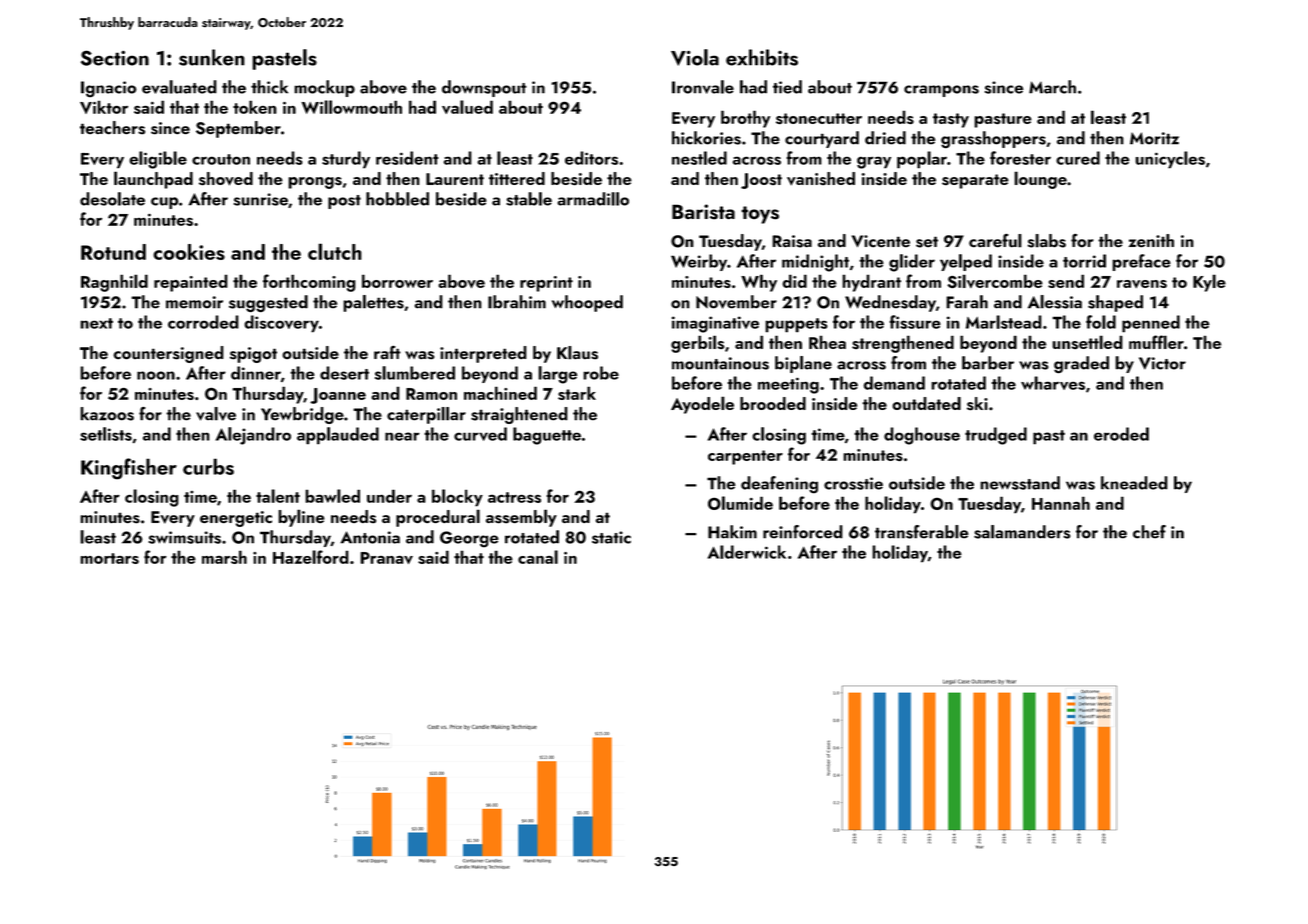 The width and height of the screenshot is (1308, 924). What do you see at coordinates (762, 57) in the screenshot?
I see `exhibits` at bounding box center [762, 57].
